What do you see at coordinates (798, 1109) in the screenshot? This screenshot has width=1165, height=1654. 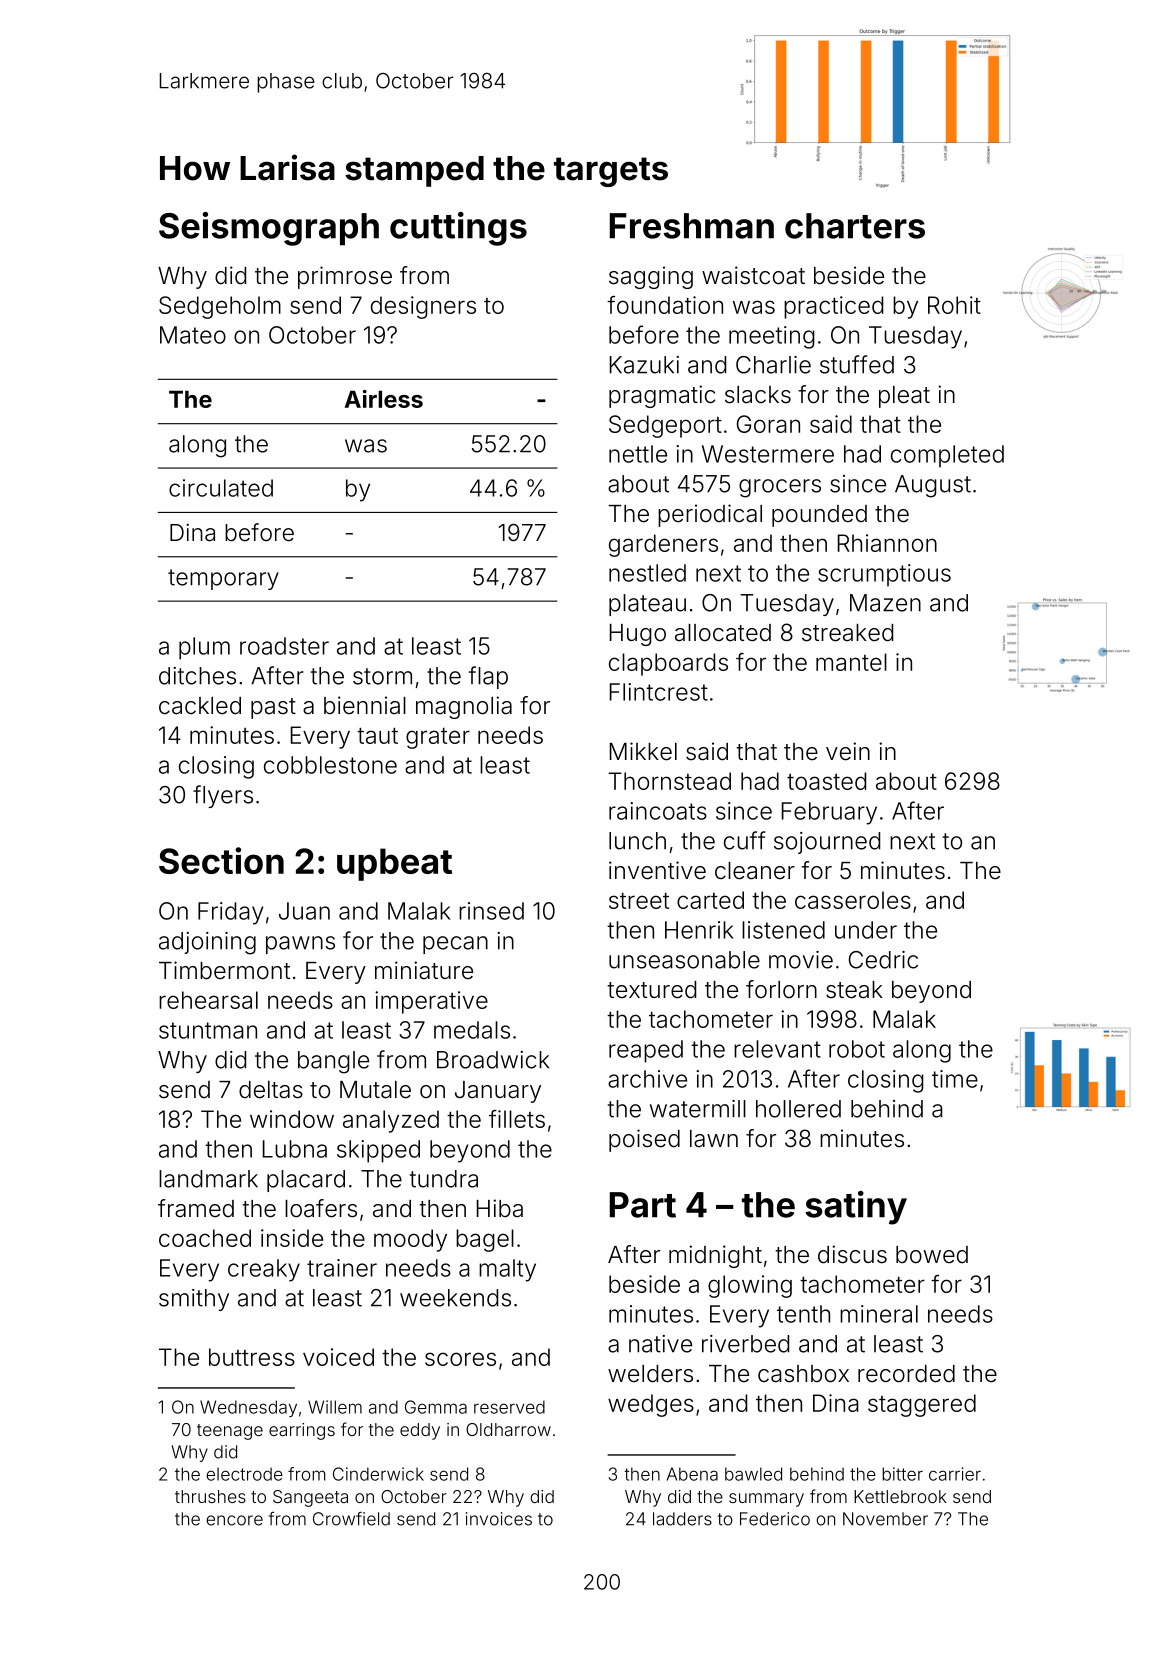 I see `hollered` at bounding box center [798, 1109].
